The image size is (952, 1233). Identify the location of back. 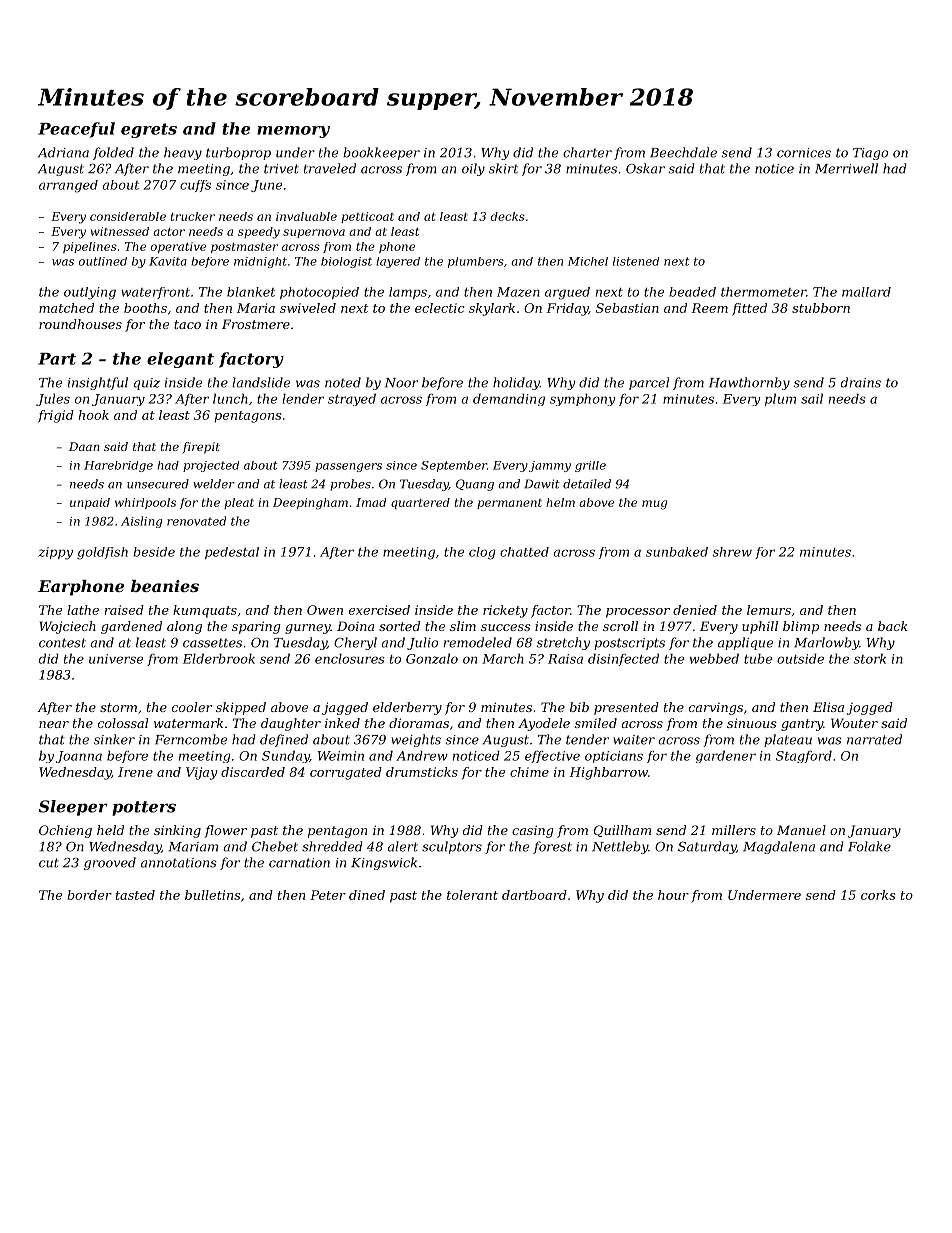
(893, 626).
